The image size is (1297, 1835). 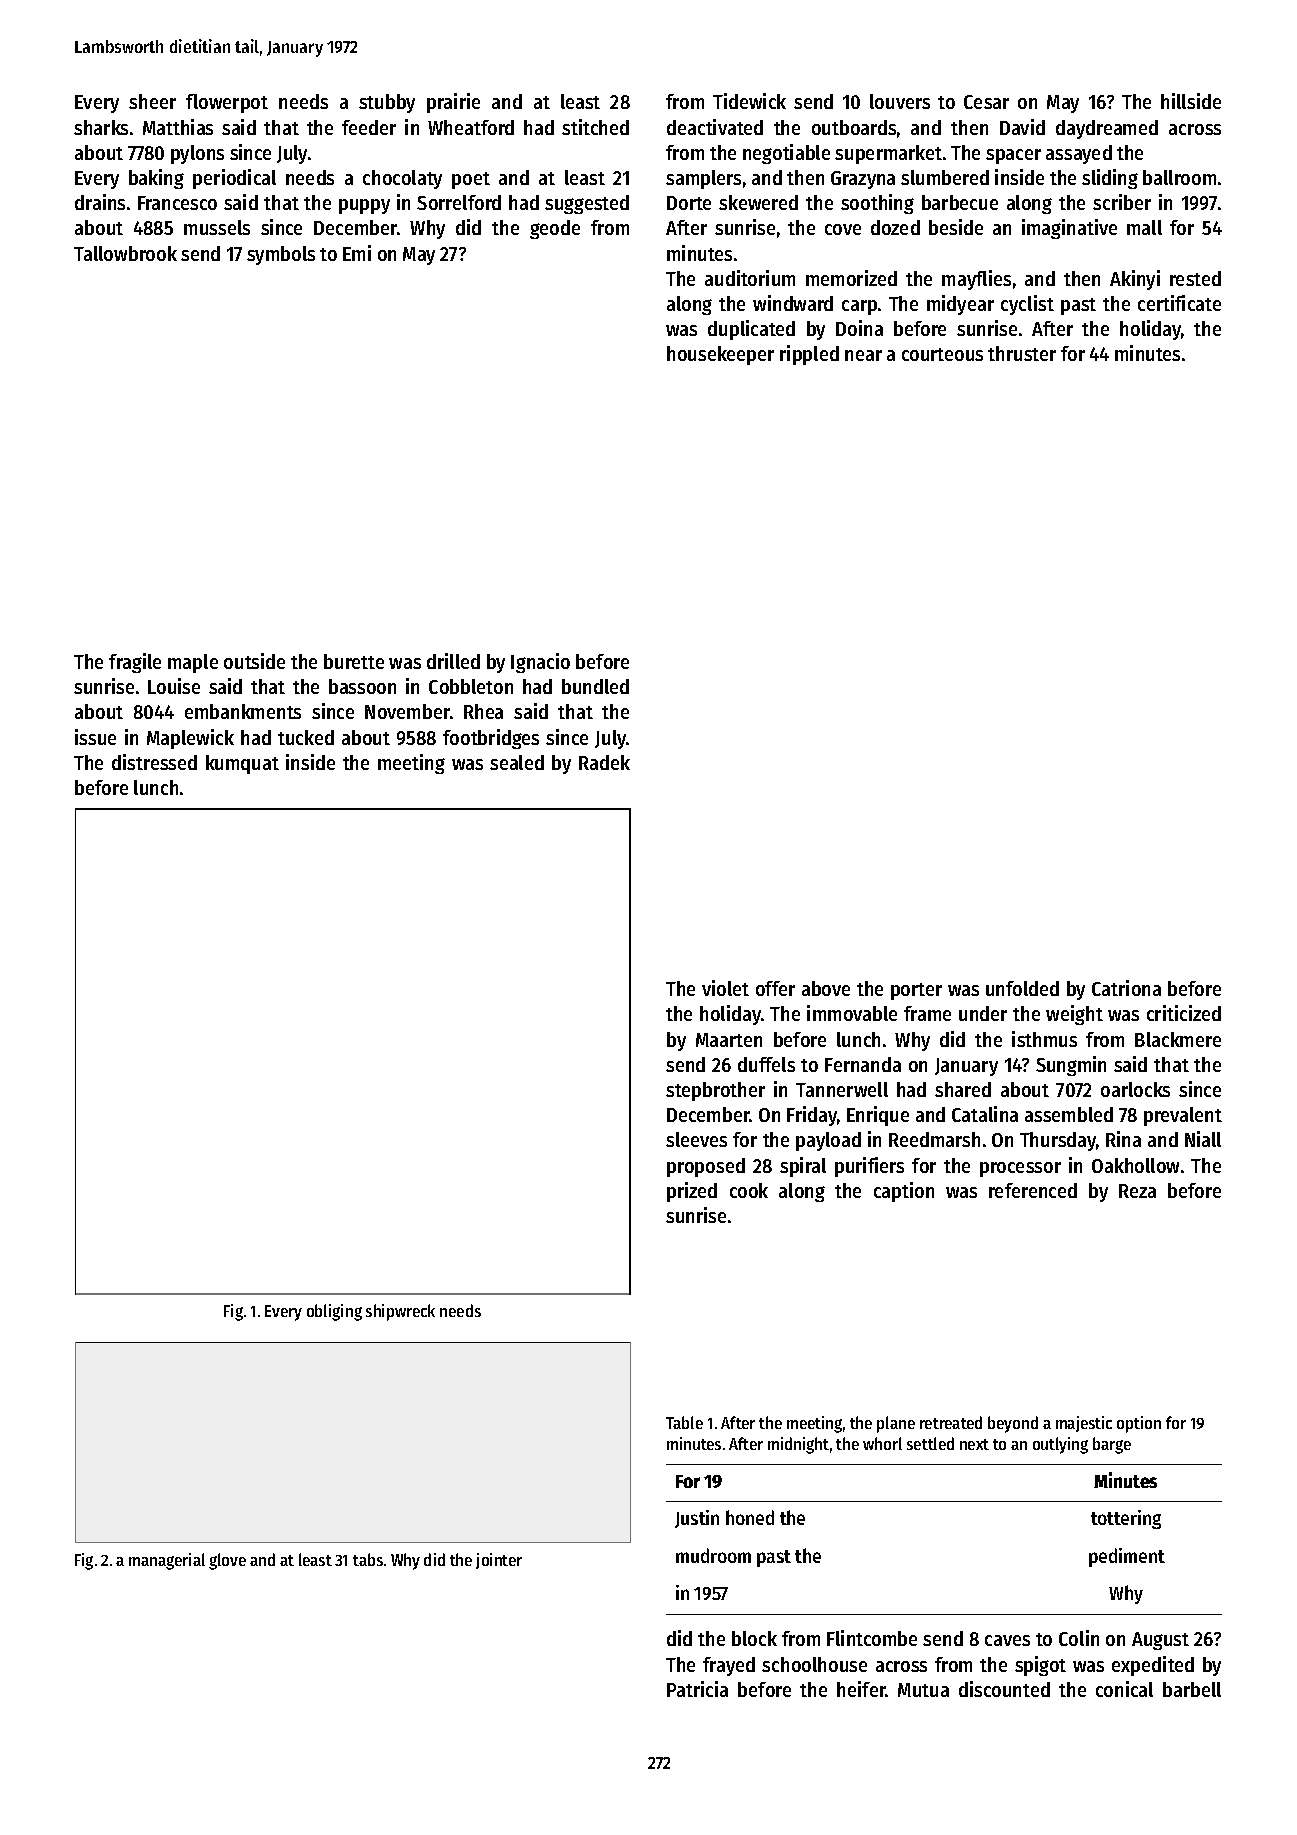 I want to click on sealed, so click(x=517, y=762).
